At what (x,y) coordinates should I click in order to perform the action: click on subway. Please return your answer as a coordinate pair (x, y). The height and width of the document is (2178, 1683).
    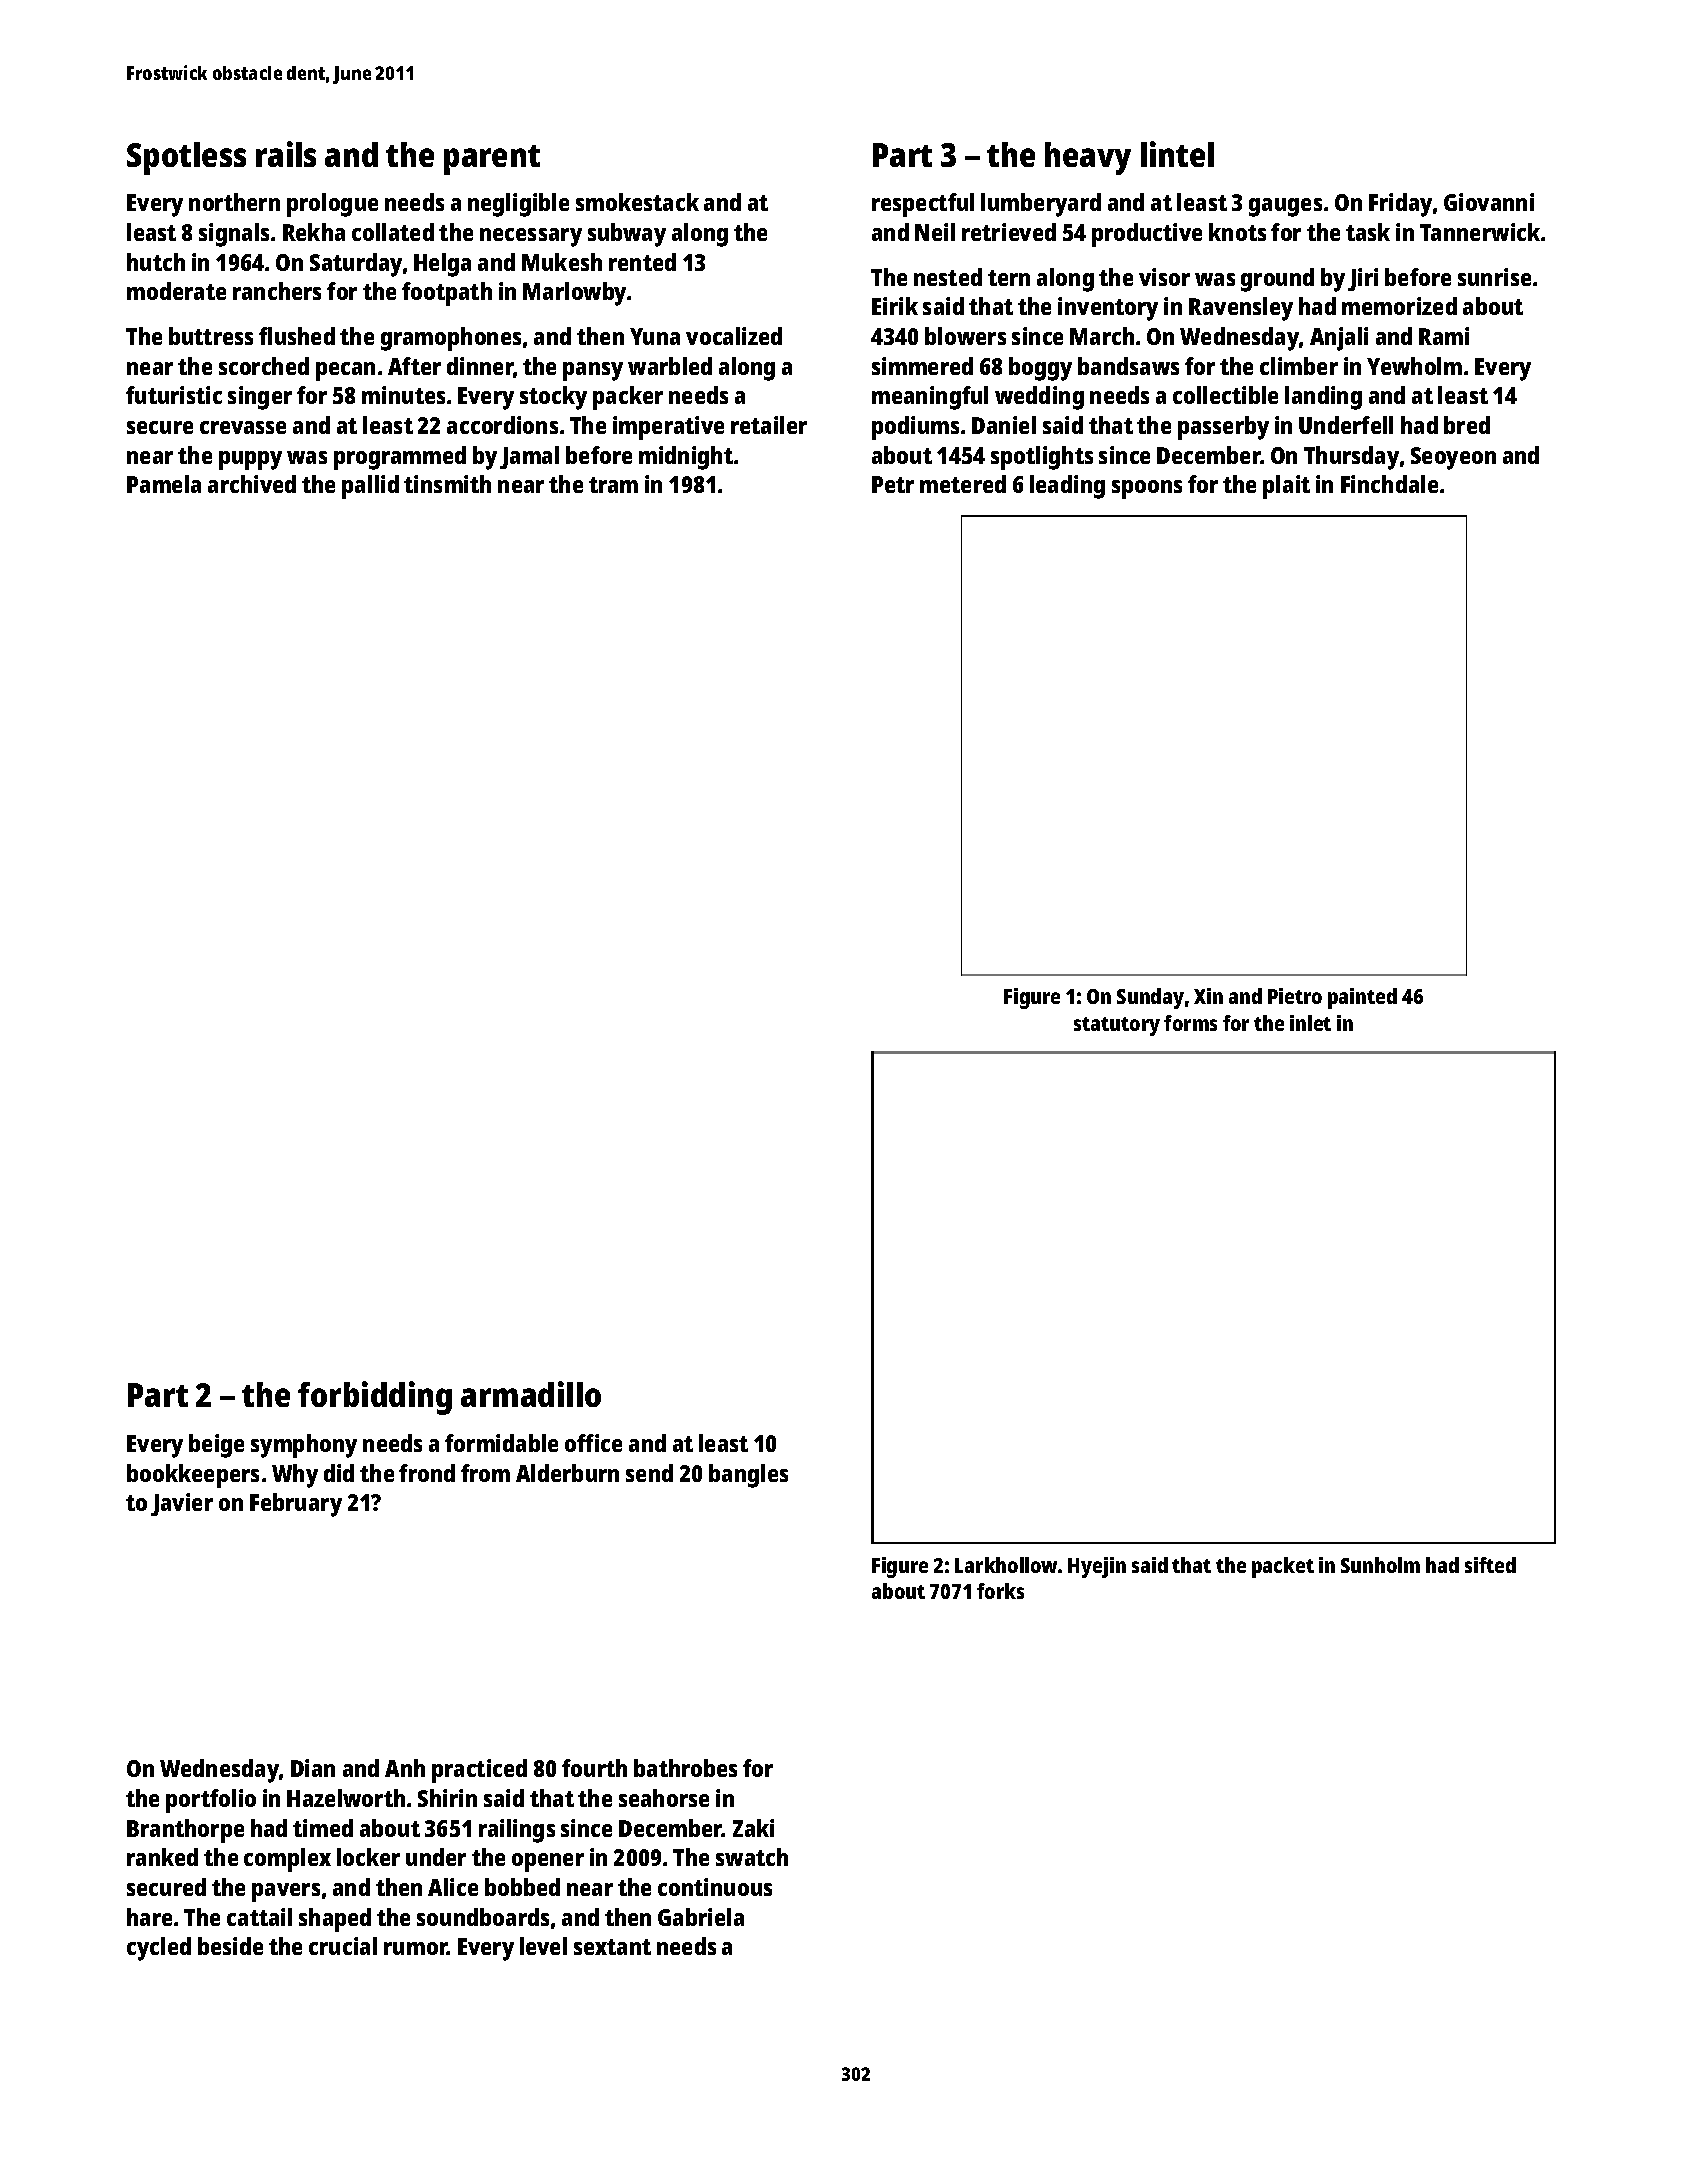
    Looking at the image, I should click on (627, 235).
